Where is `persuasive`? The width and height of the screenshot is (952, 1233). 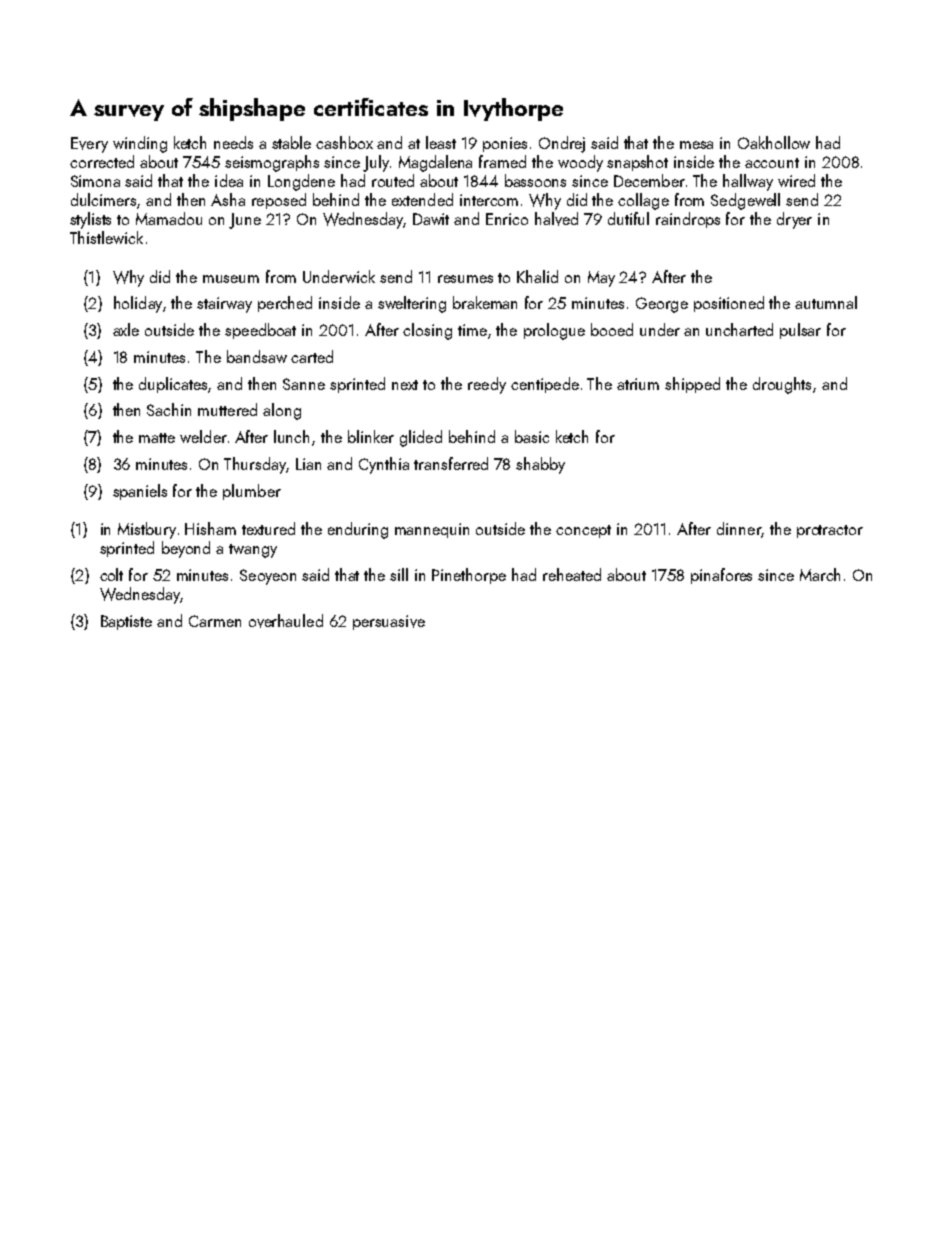 persuasive is located at coordinates (389, 622).
